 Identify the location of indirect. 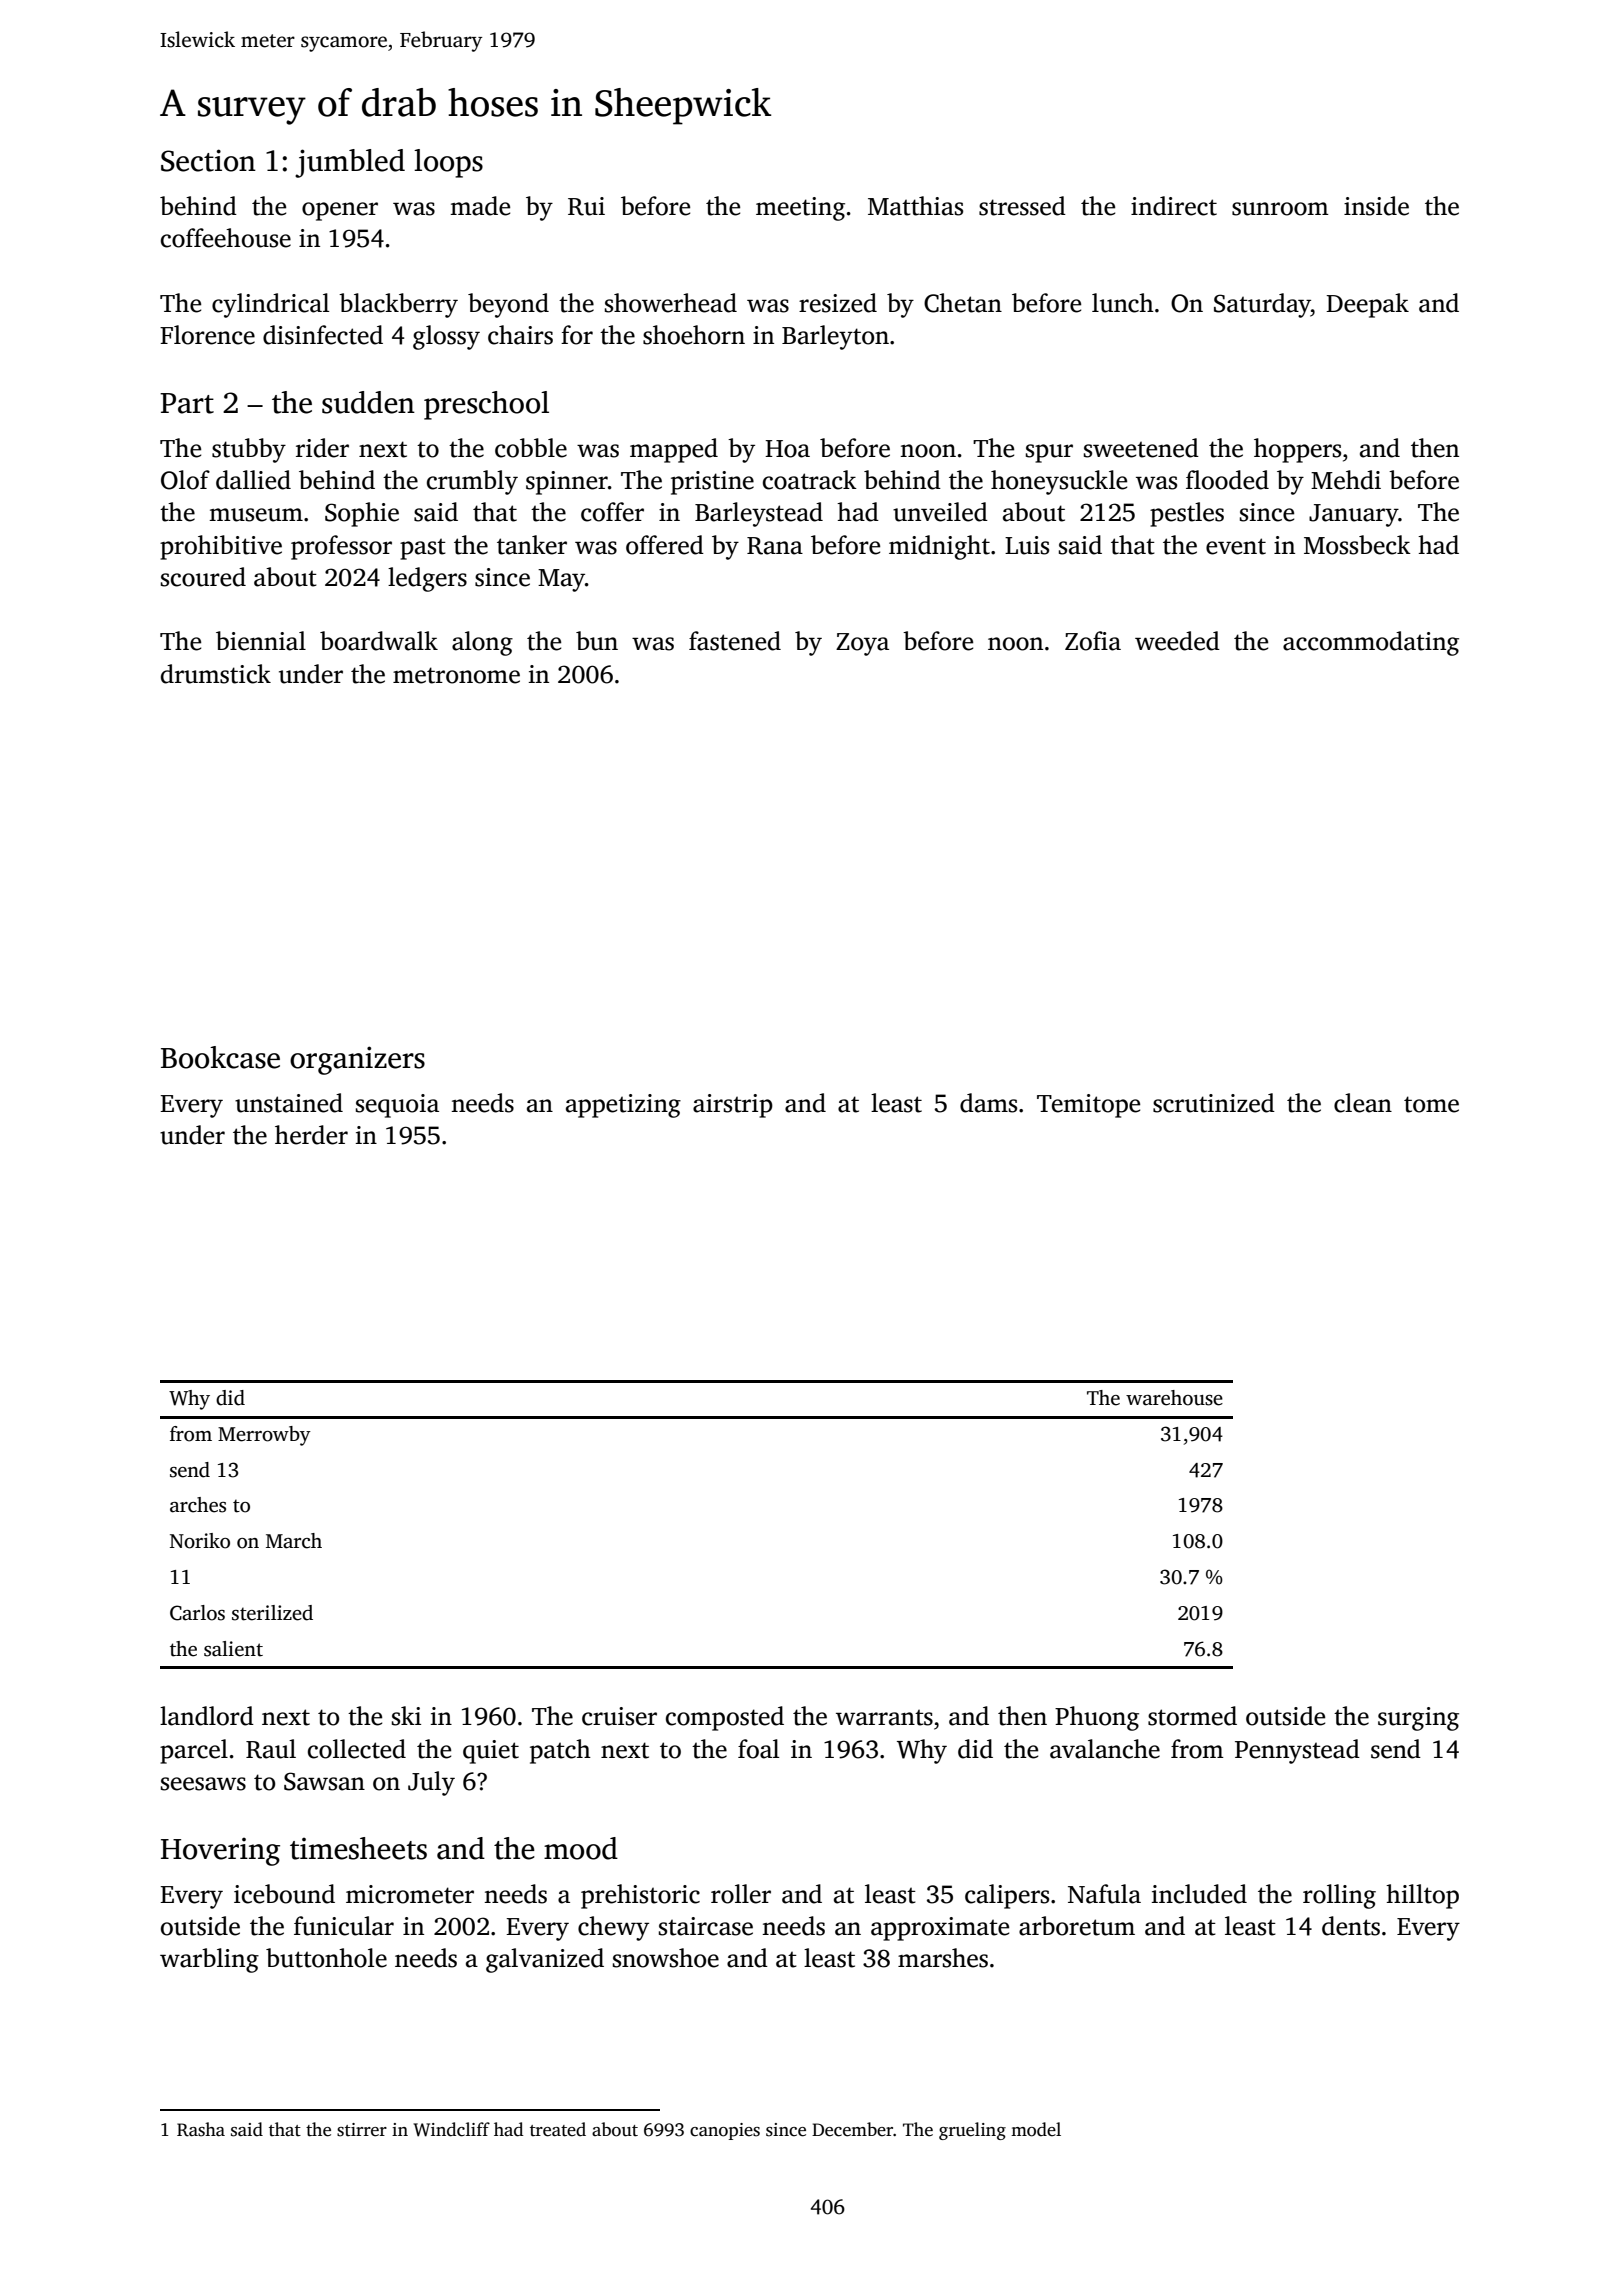
(1174, 206).
